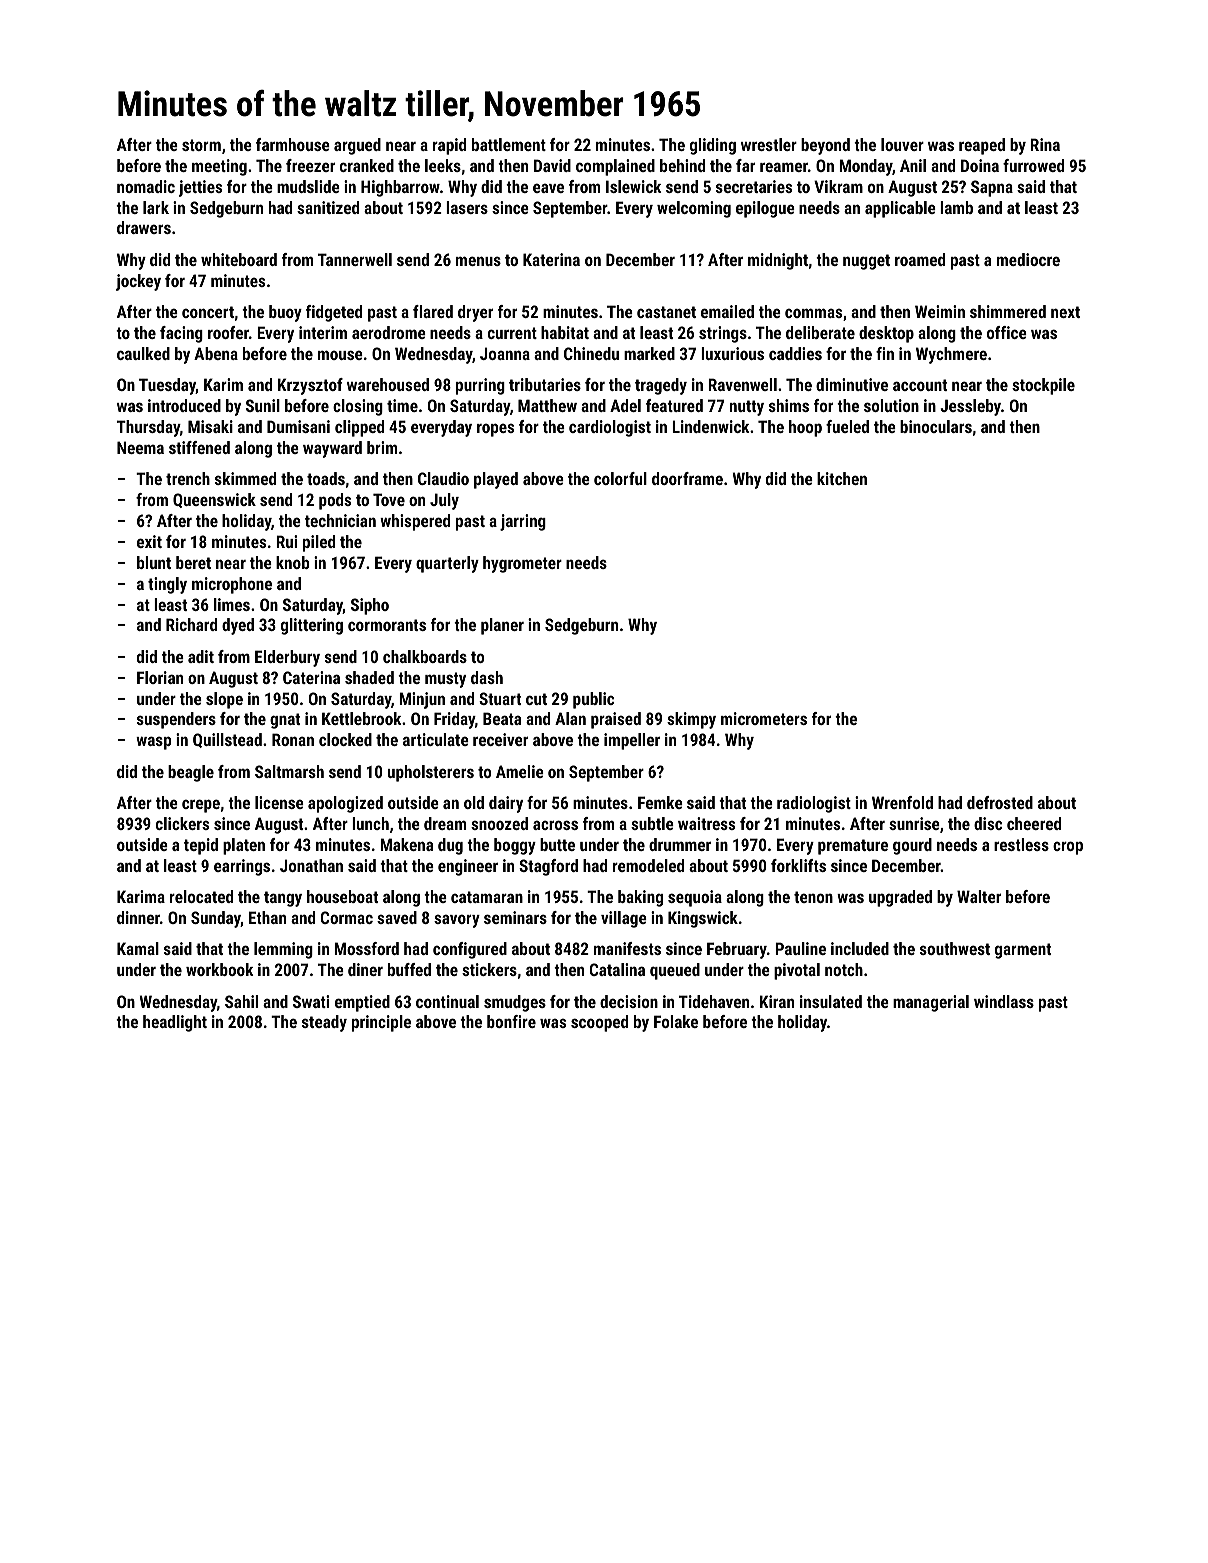  Describe the element at coordinates (506, 804) in the screenshot. I see `dairy` at that location.
